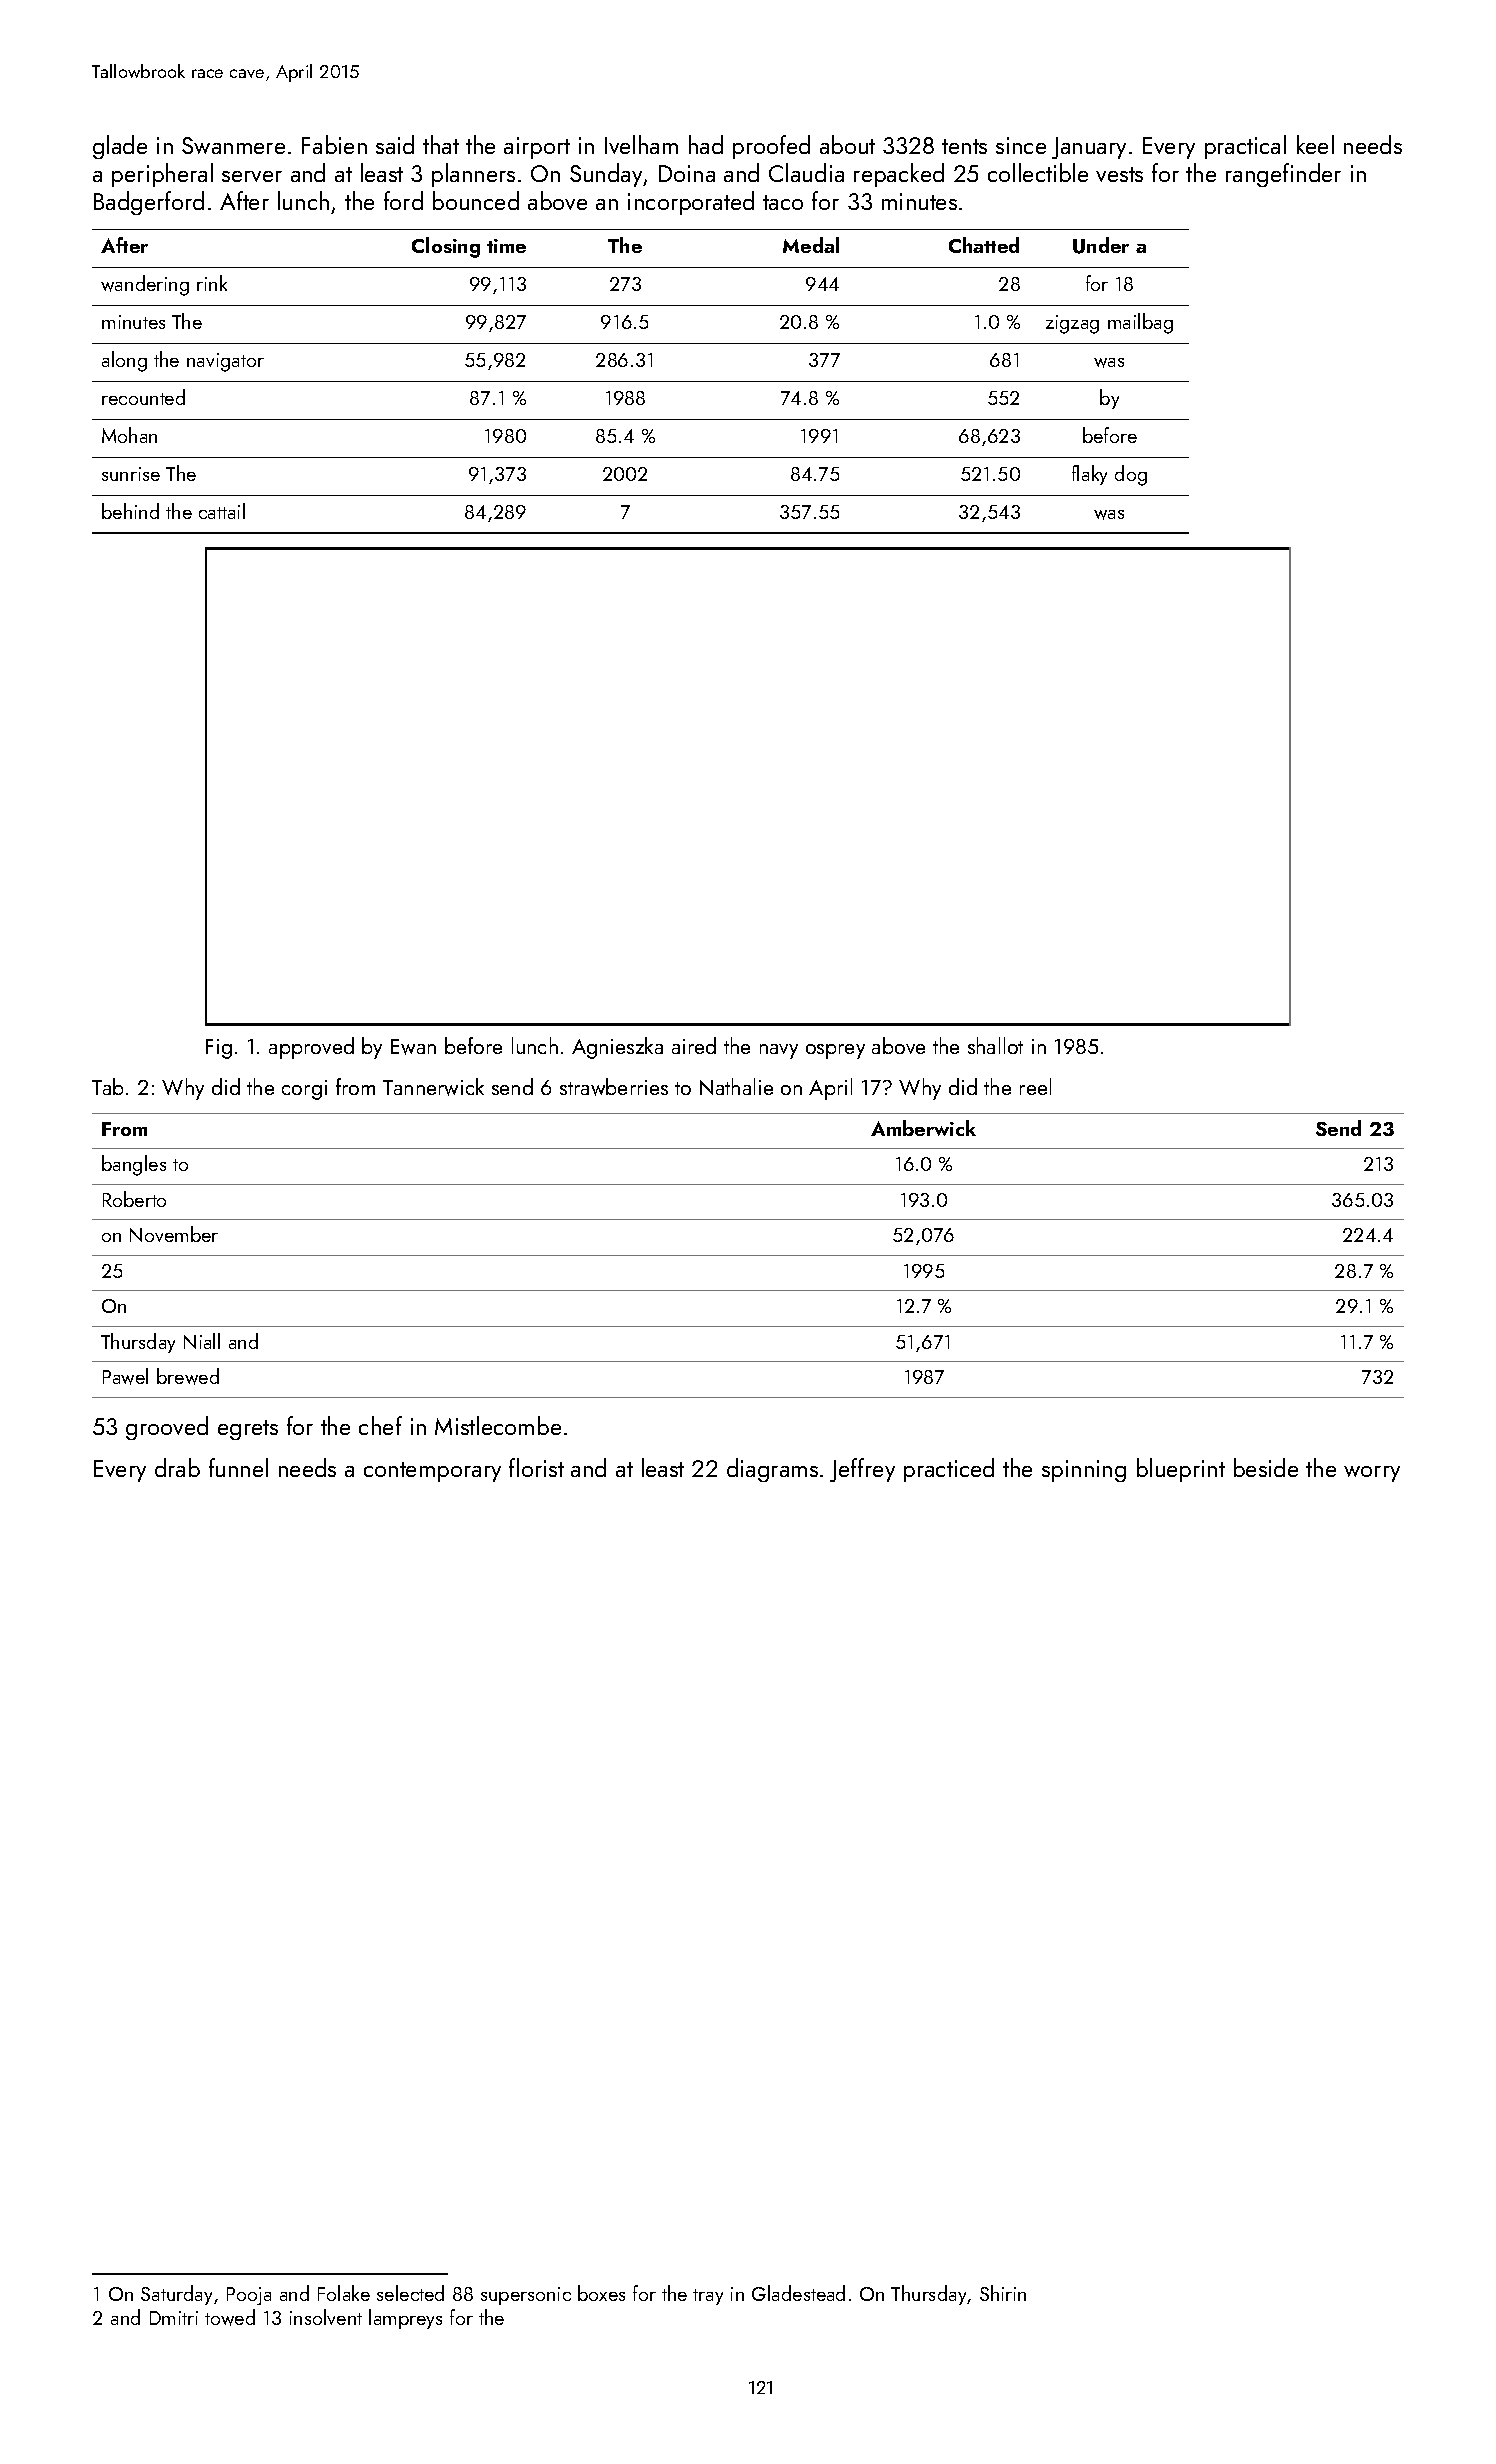 The width and height of the screenshot is (1496, 2464). What do you see at coordinates (212, 283) in the screenshot?
I see `rink` at bounding box center [212, 283].
